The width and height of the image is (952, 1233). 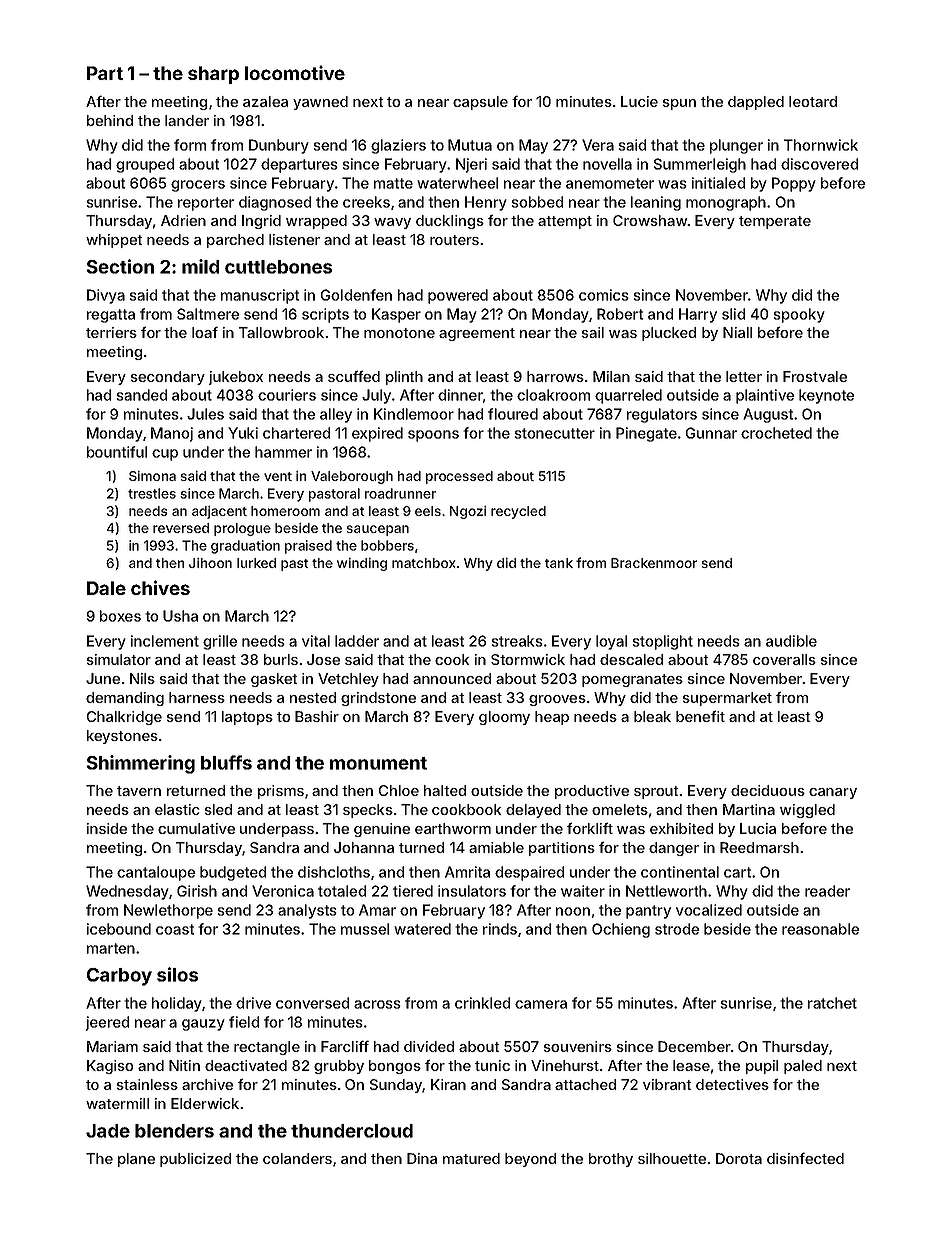 What do you see at coordinates (377, 1004) in the image?
I see `across` at bounding box center [377, 1004].
